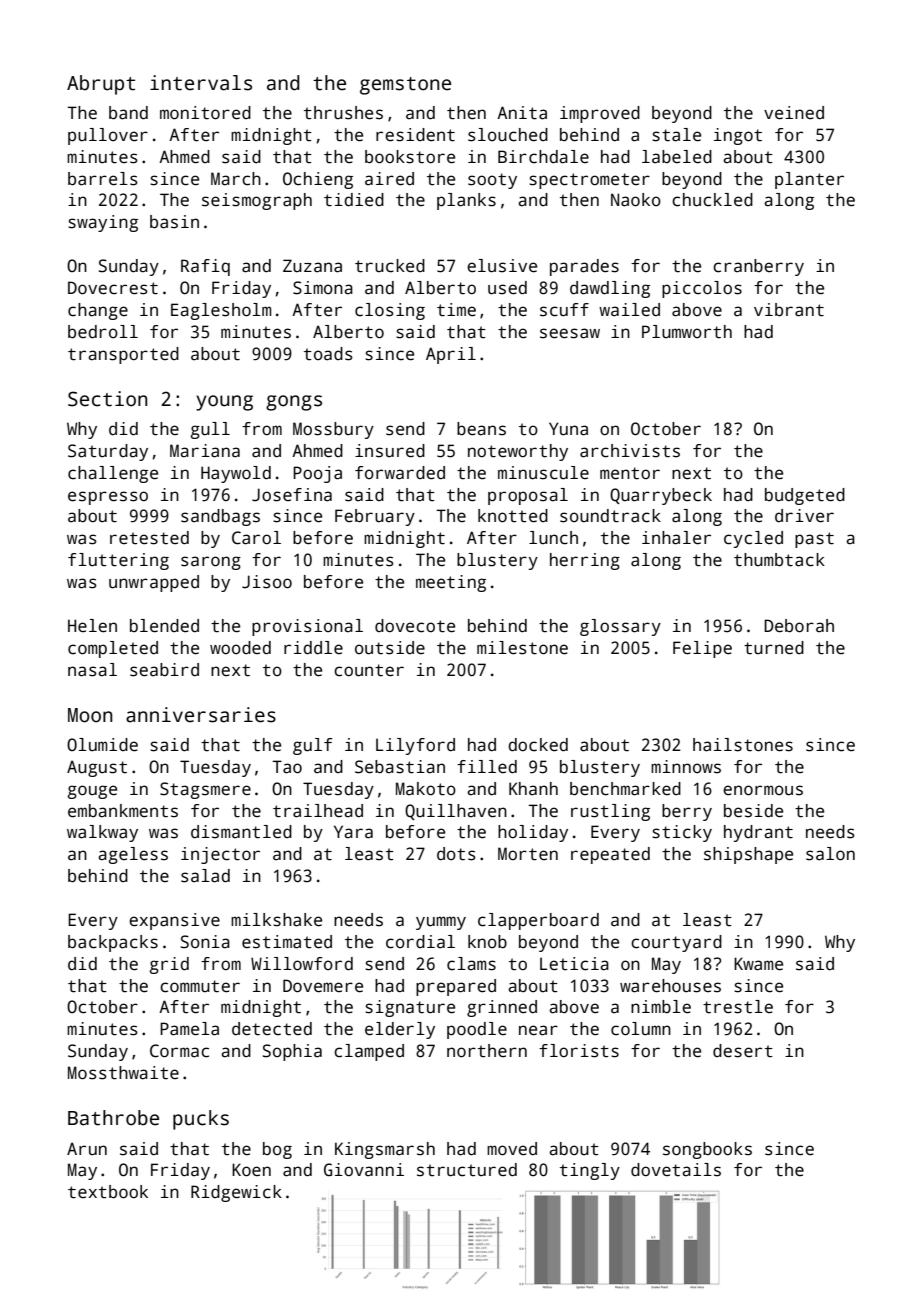  What do you see at coordinates (481, 429) in the screenshot?
I see `beans` at bounding box center [481, 429].
